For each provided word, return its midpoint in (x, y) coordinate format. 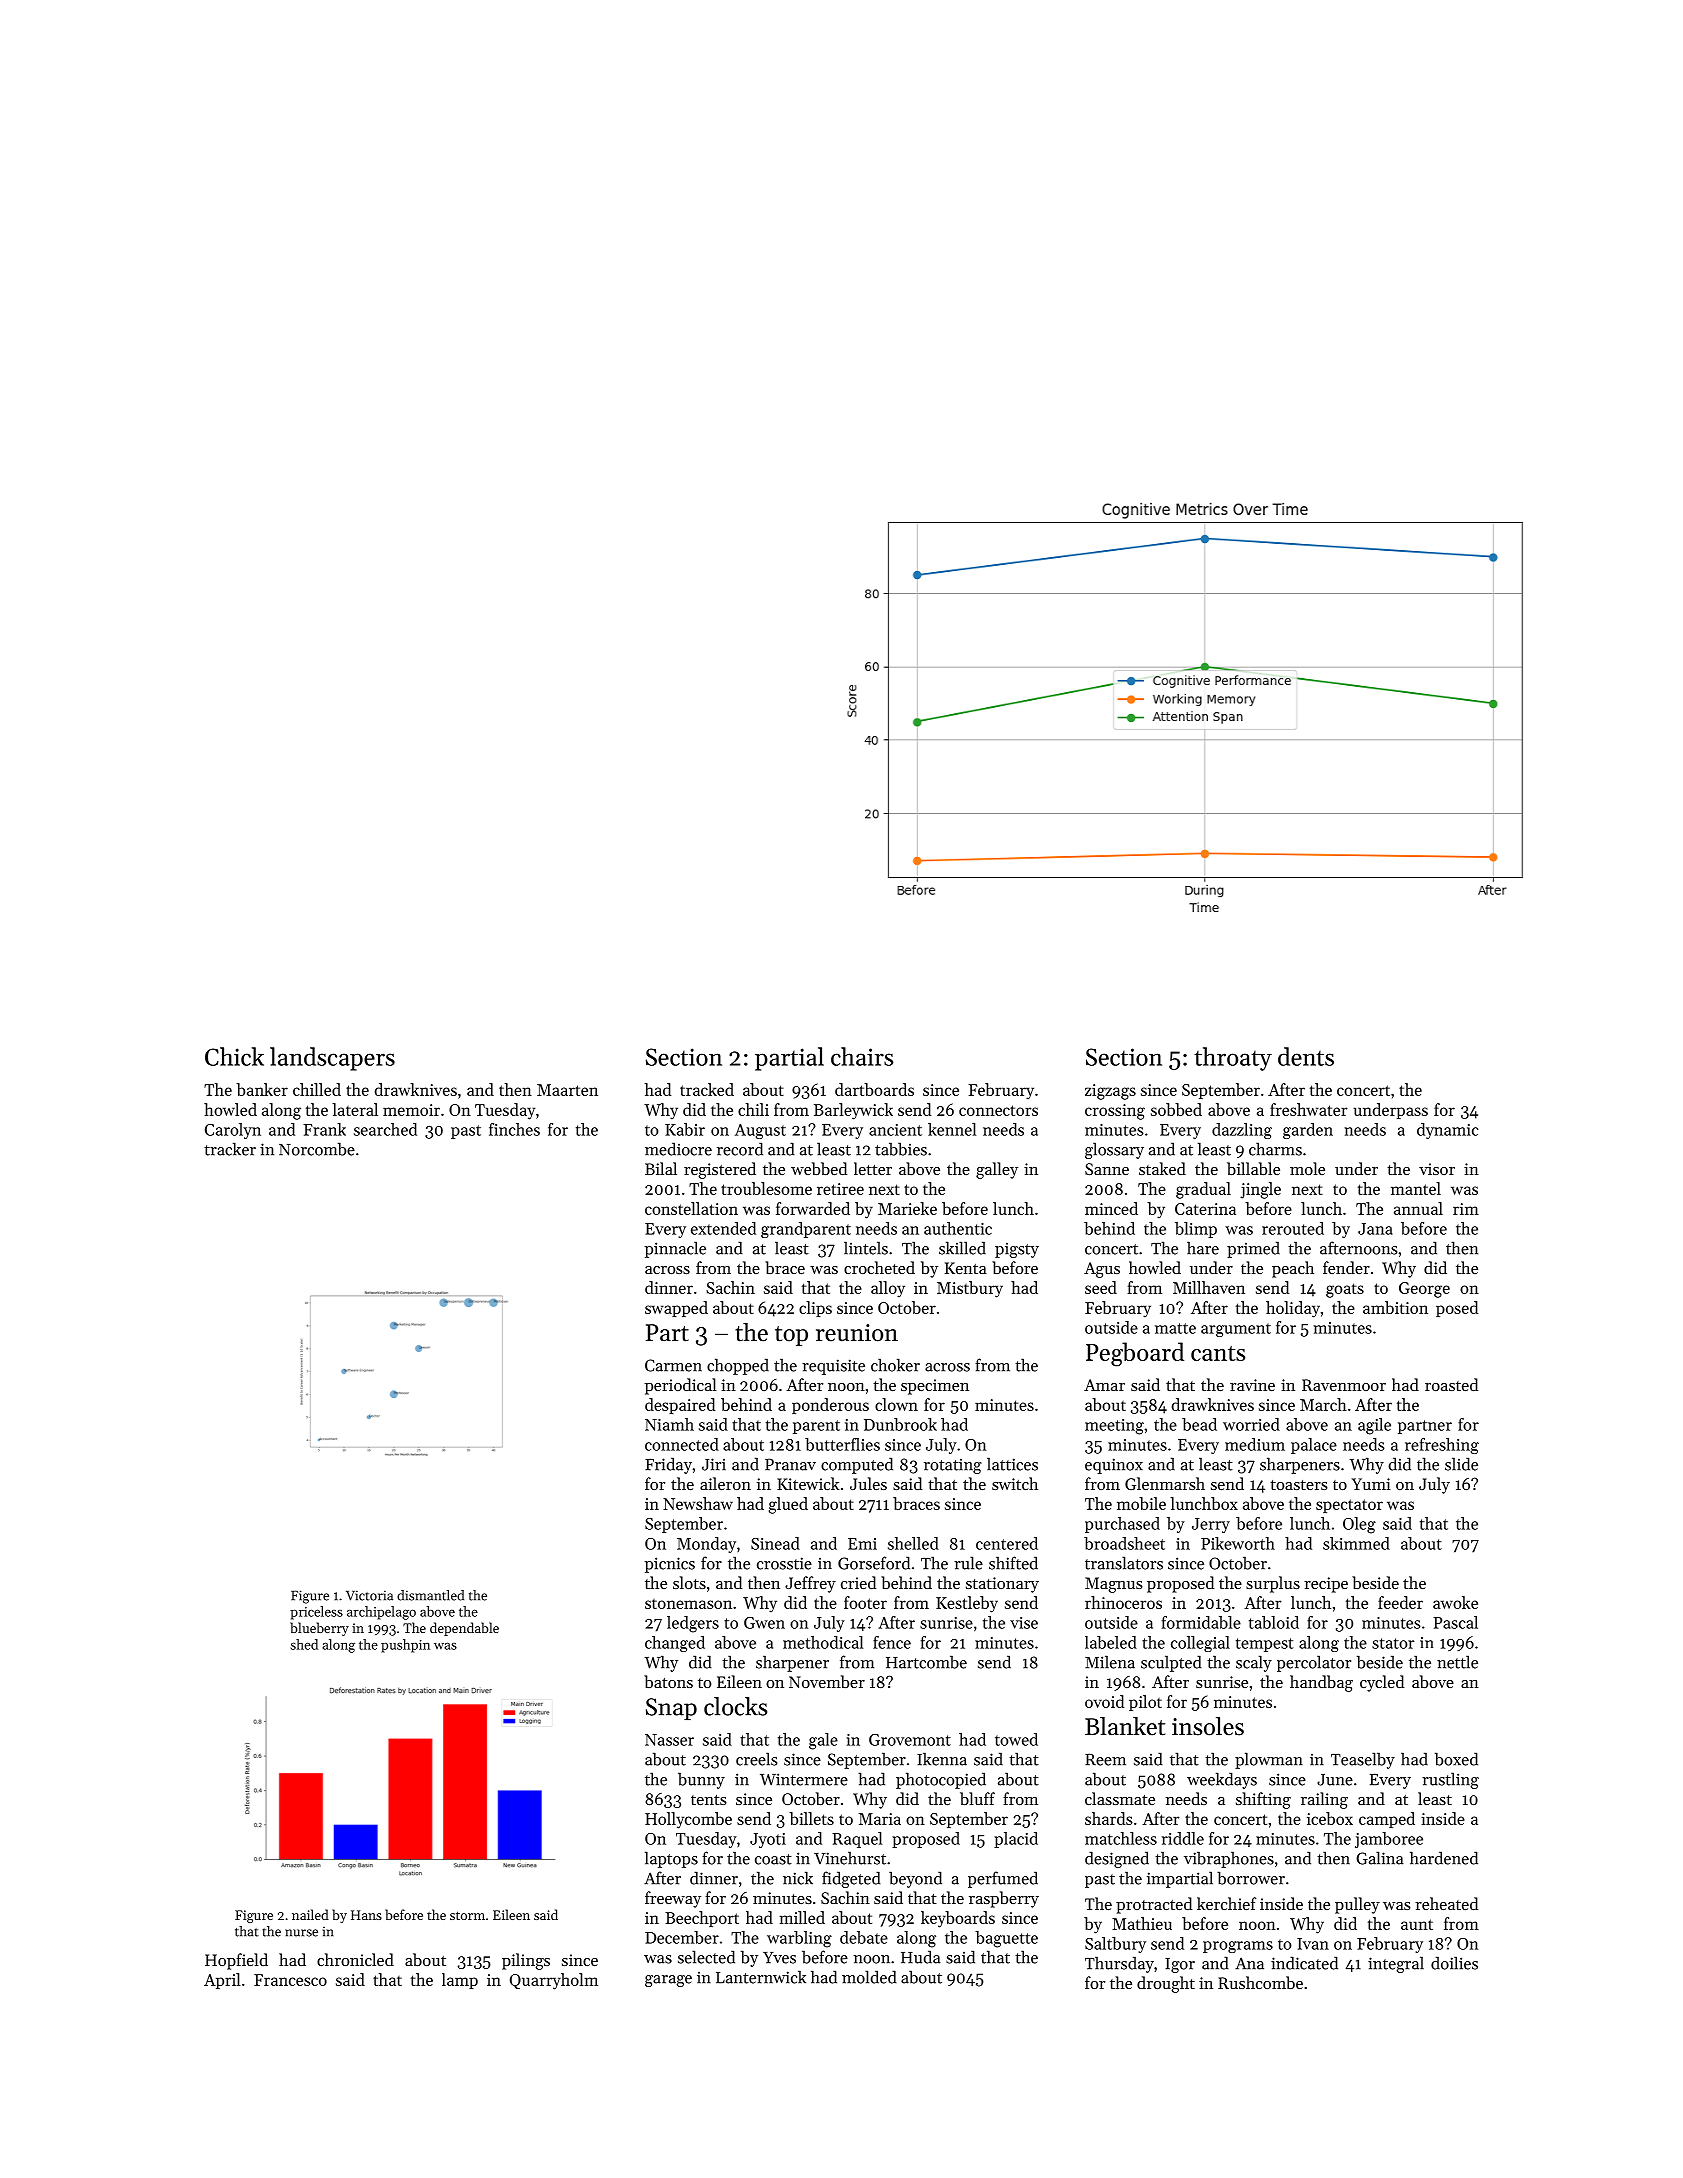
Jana (1375, 1229)
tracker (230, 1149)
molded (869, 1977)
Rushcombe (1260, 1982)
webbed (819, 1168)
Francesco (290, 1980)
